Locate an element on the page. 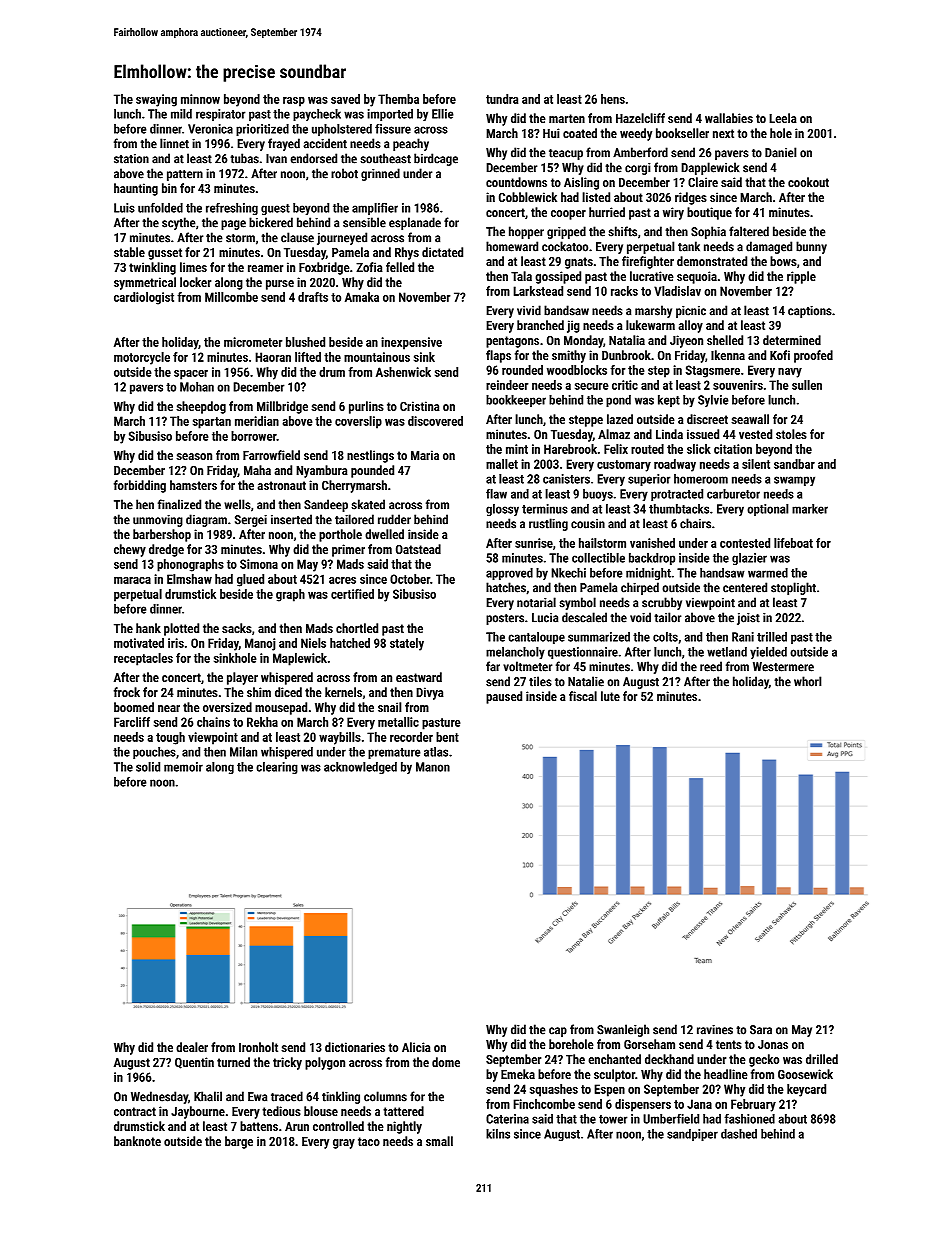  page is located at coordinates (233, 225).
